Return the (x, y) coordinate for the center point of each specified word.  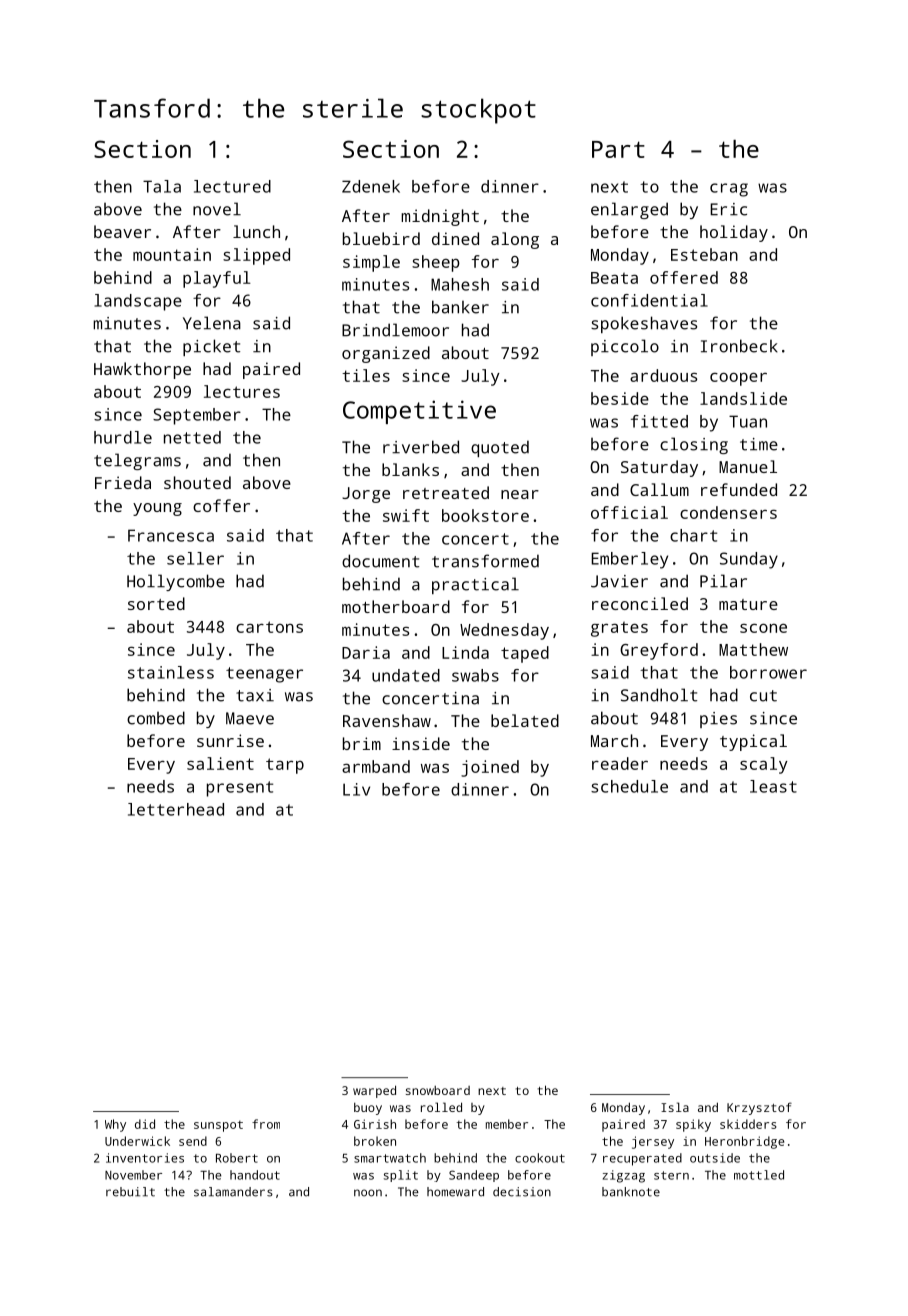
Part (618, 149)
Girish (375, 1124)
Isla (675, 1107)
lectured (232, 186)
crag (729, 190)
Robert (237, 1158)
